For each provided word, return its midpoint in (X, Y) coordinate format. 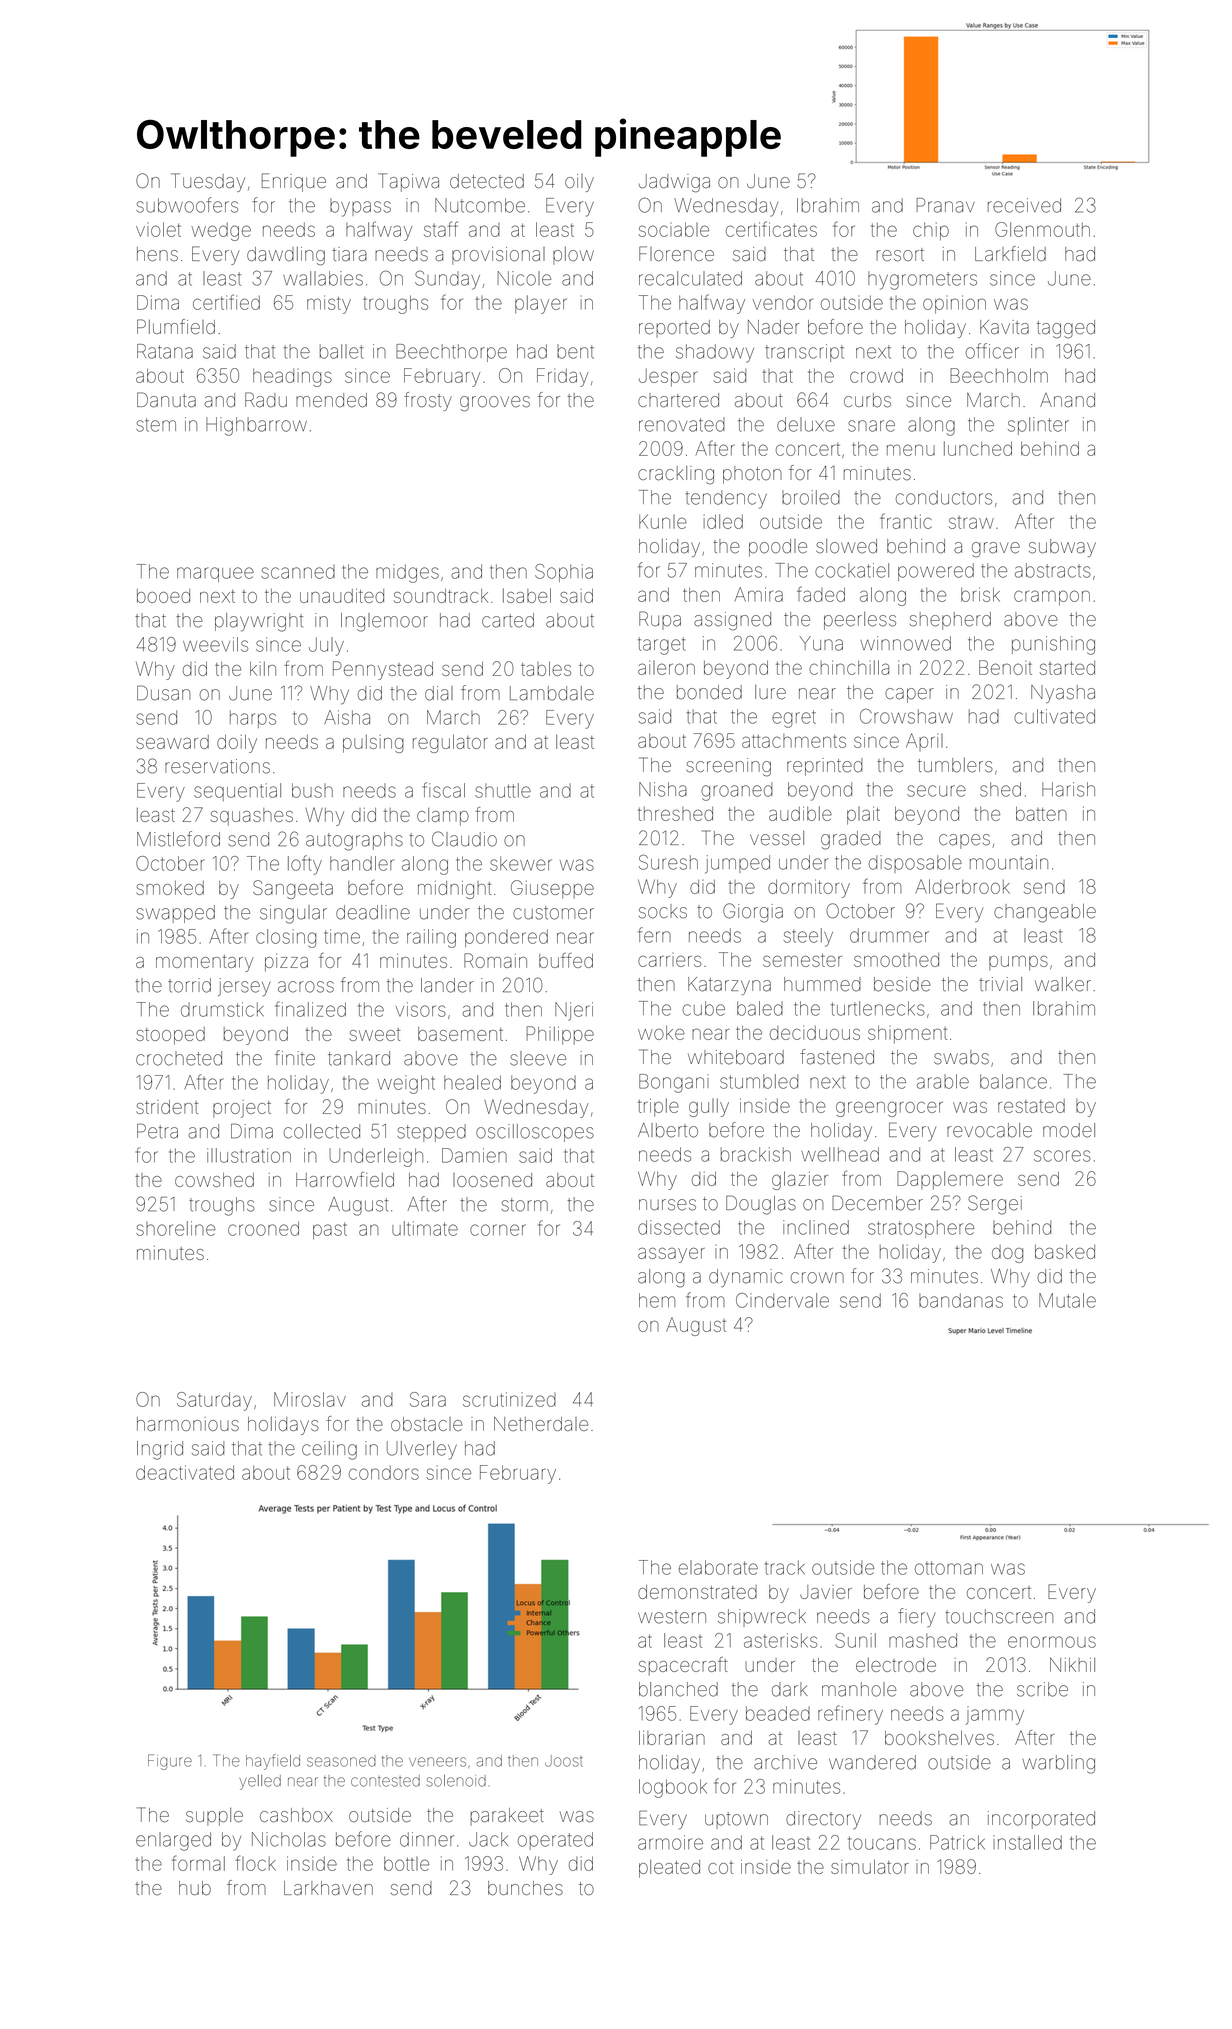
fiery (916, 1618)
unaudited (342, 596)
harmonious (188, 1424)
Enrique (294, 182)
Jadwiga (674, 183)
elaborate (718, 1567)
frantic (906, 521)
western (672, 1617)
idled (723, 521)
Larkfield (1010, 253)
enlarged (173, 1841)
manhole (859, 1689)
